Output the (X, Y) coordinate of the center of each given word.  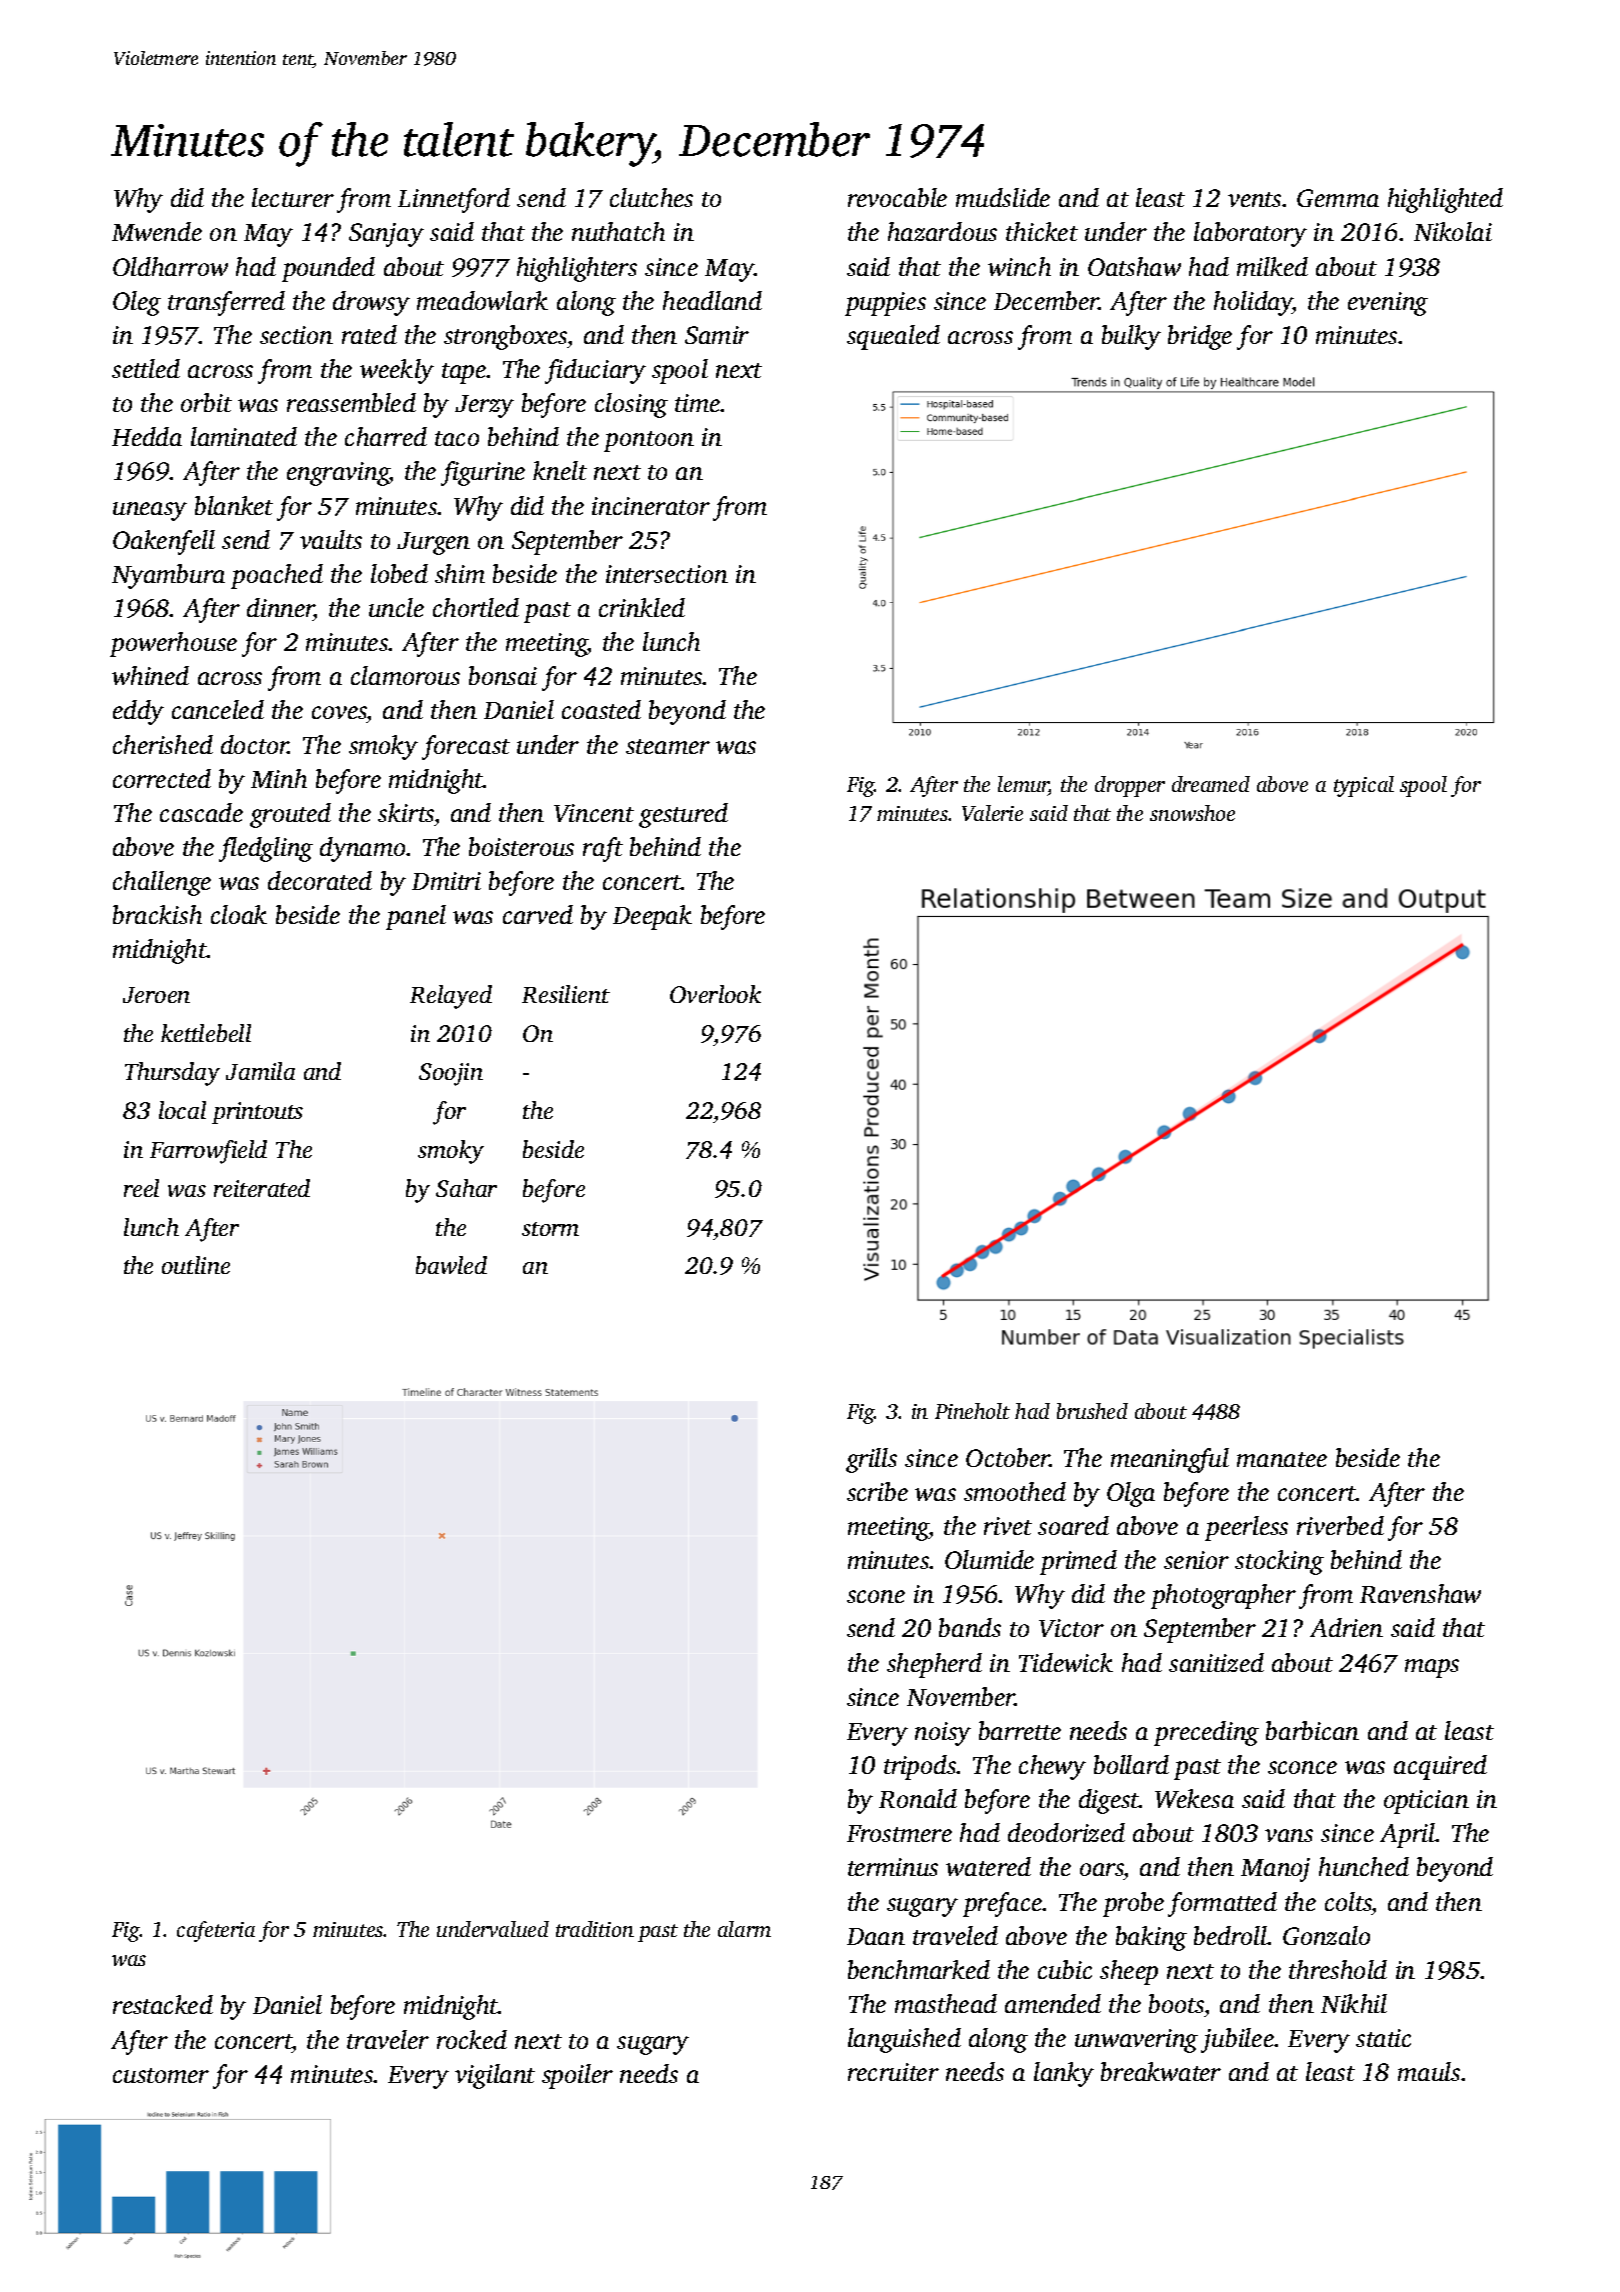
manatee (1282, 1459)
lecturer (293, 197)
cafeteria (216, 1931)
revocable (897, 197)
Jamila (260, 1071)
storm (550, 1229)
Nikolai (1453, 231)
